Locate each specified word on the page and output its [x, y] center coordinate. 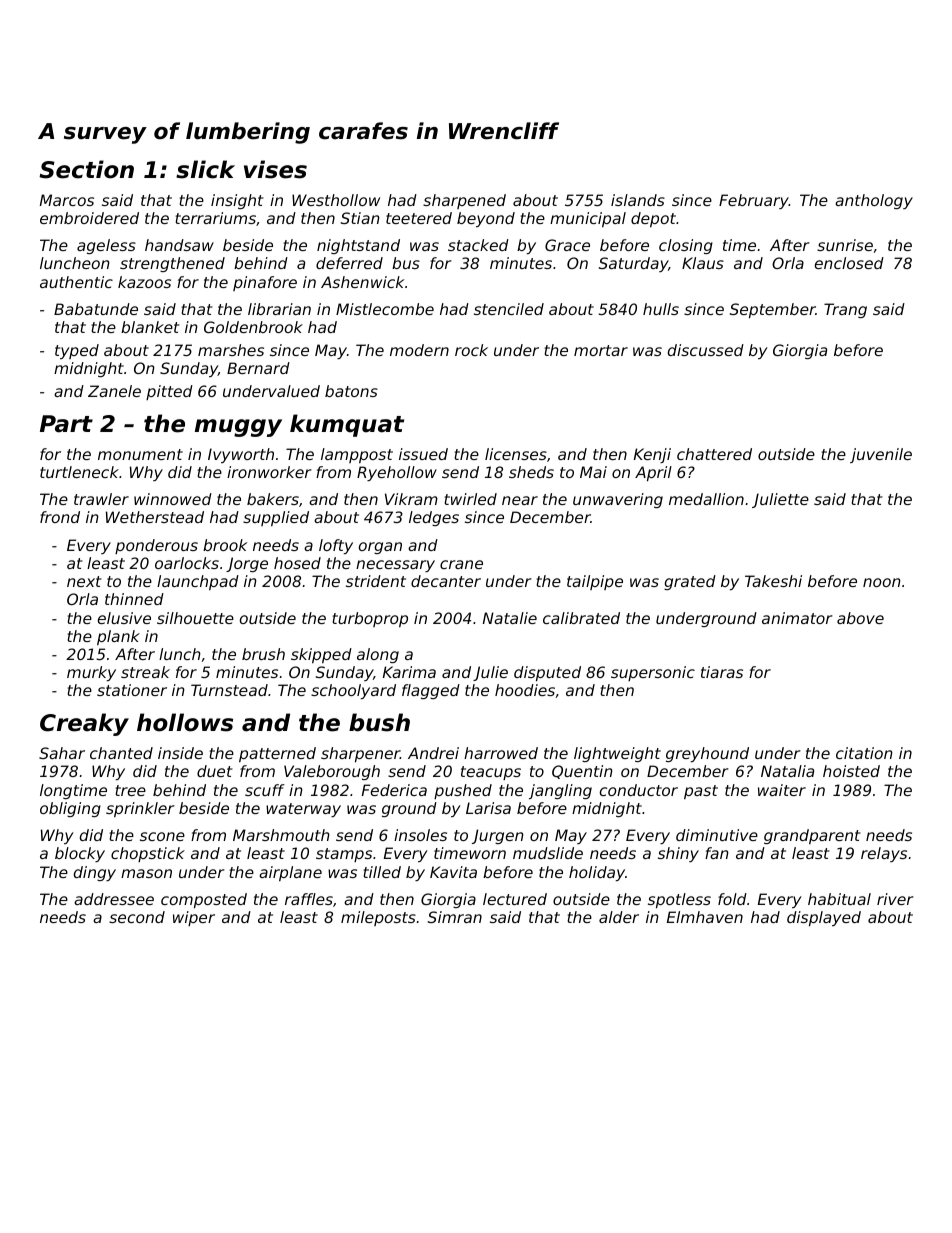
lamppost [357, 455]
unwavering [618, 500]
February [754, 201]
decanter [446, 581]
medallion [706, 499]
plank [118, 637]
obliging [70, 809]
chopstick [148, 854]
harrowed [501, 753]
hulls [661, 309]
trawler [101, 499]
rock [471, 350]
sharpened [464, 201]
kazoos [144, 282]
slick [205, 169]
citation [864, 753]
